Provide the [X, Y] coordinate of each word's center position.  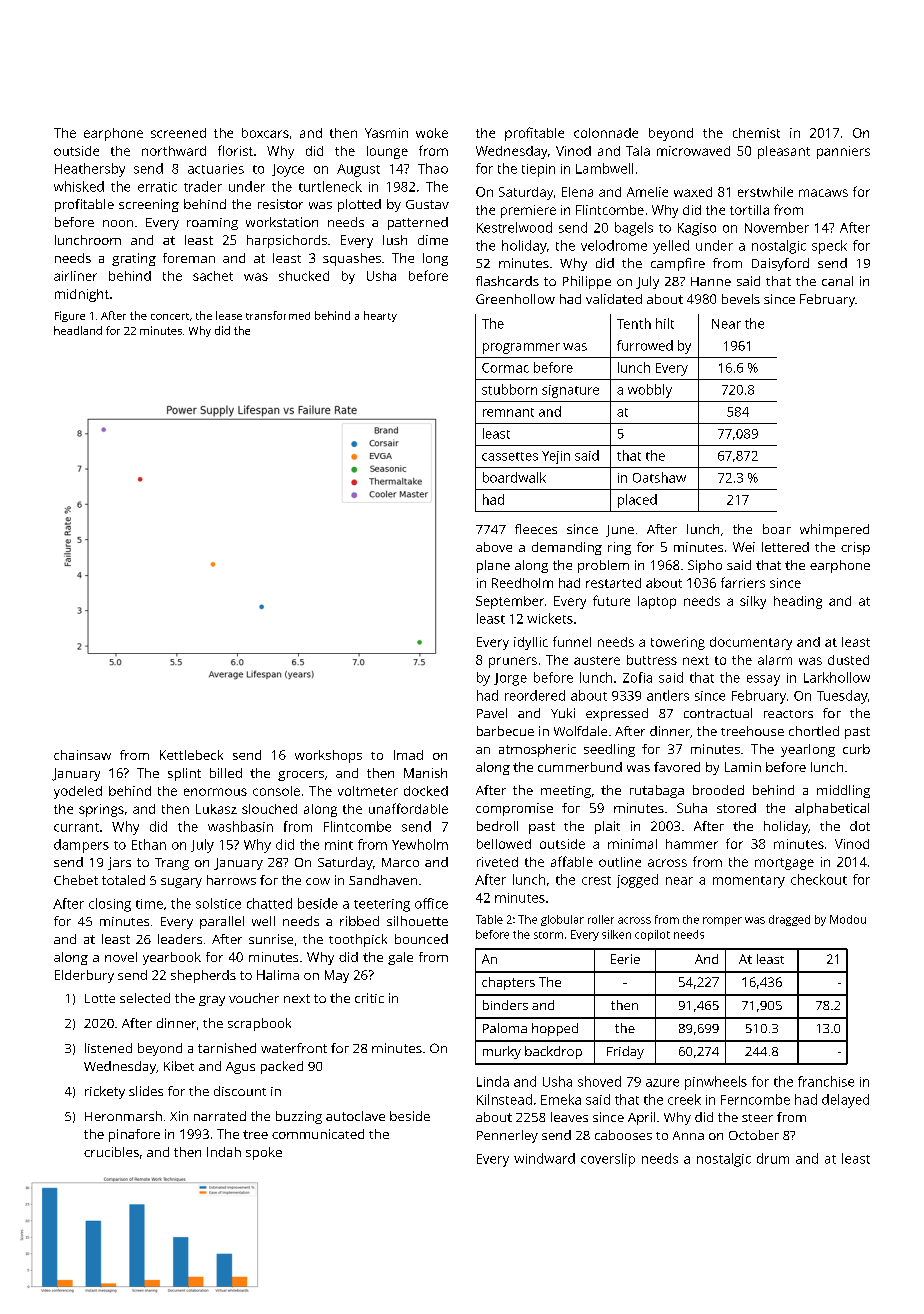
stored [736, 808]
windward [544, 1158]
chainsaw [82, 755]
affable [572, 861]
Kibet [179, 1066]
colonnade [606, 133]
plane [493, 566]
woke [432, 133]
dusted [848, 660]
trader [203, 186]
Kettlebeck [191, 755]
